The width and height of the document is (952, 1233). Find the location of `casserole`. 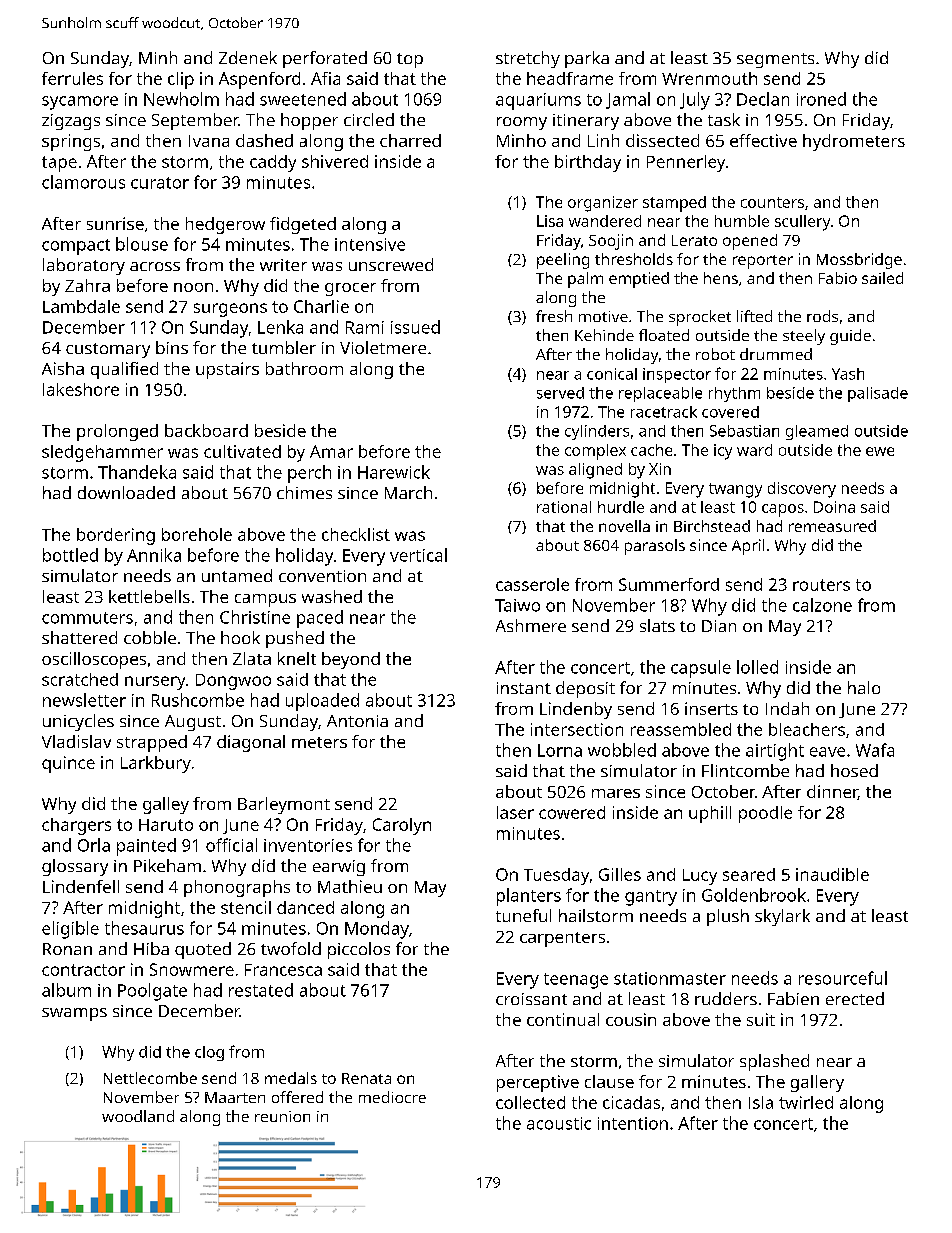

casserole is located at coordinates (532, 584).
